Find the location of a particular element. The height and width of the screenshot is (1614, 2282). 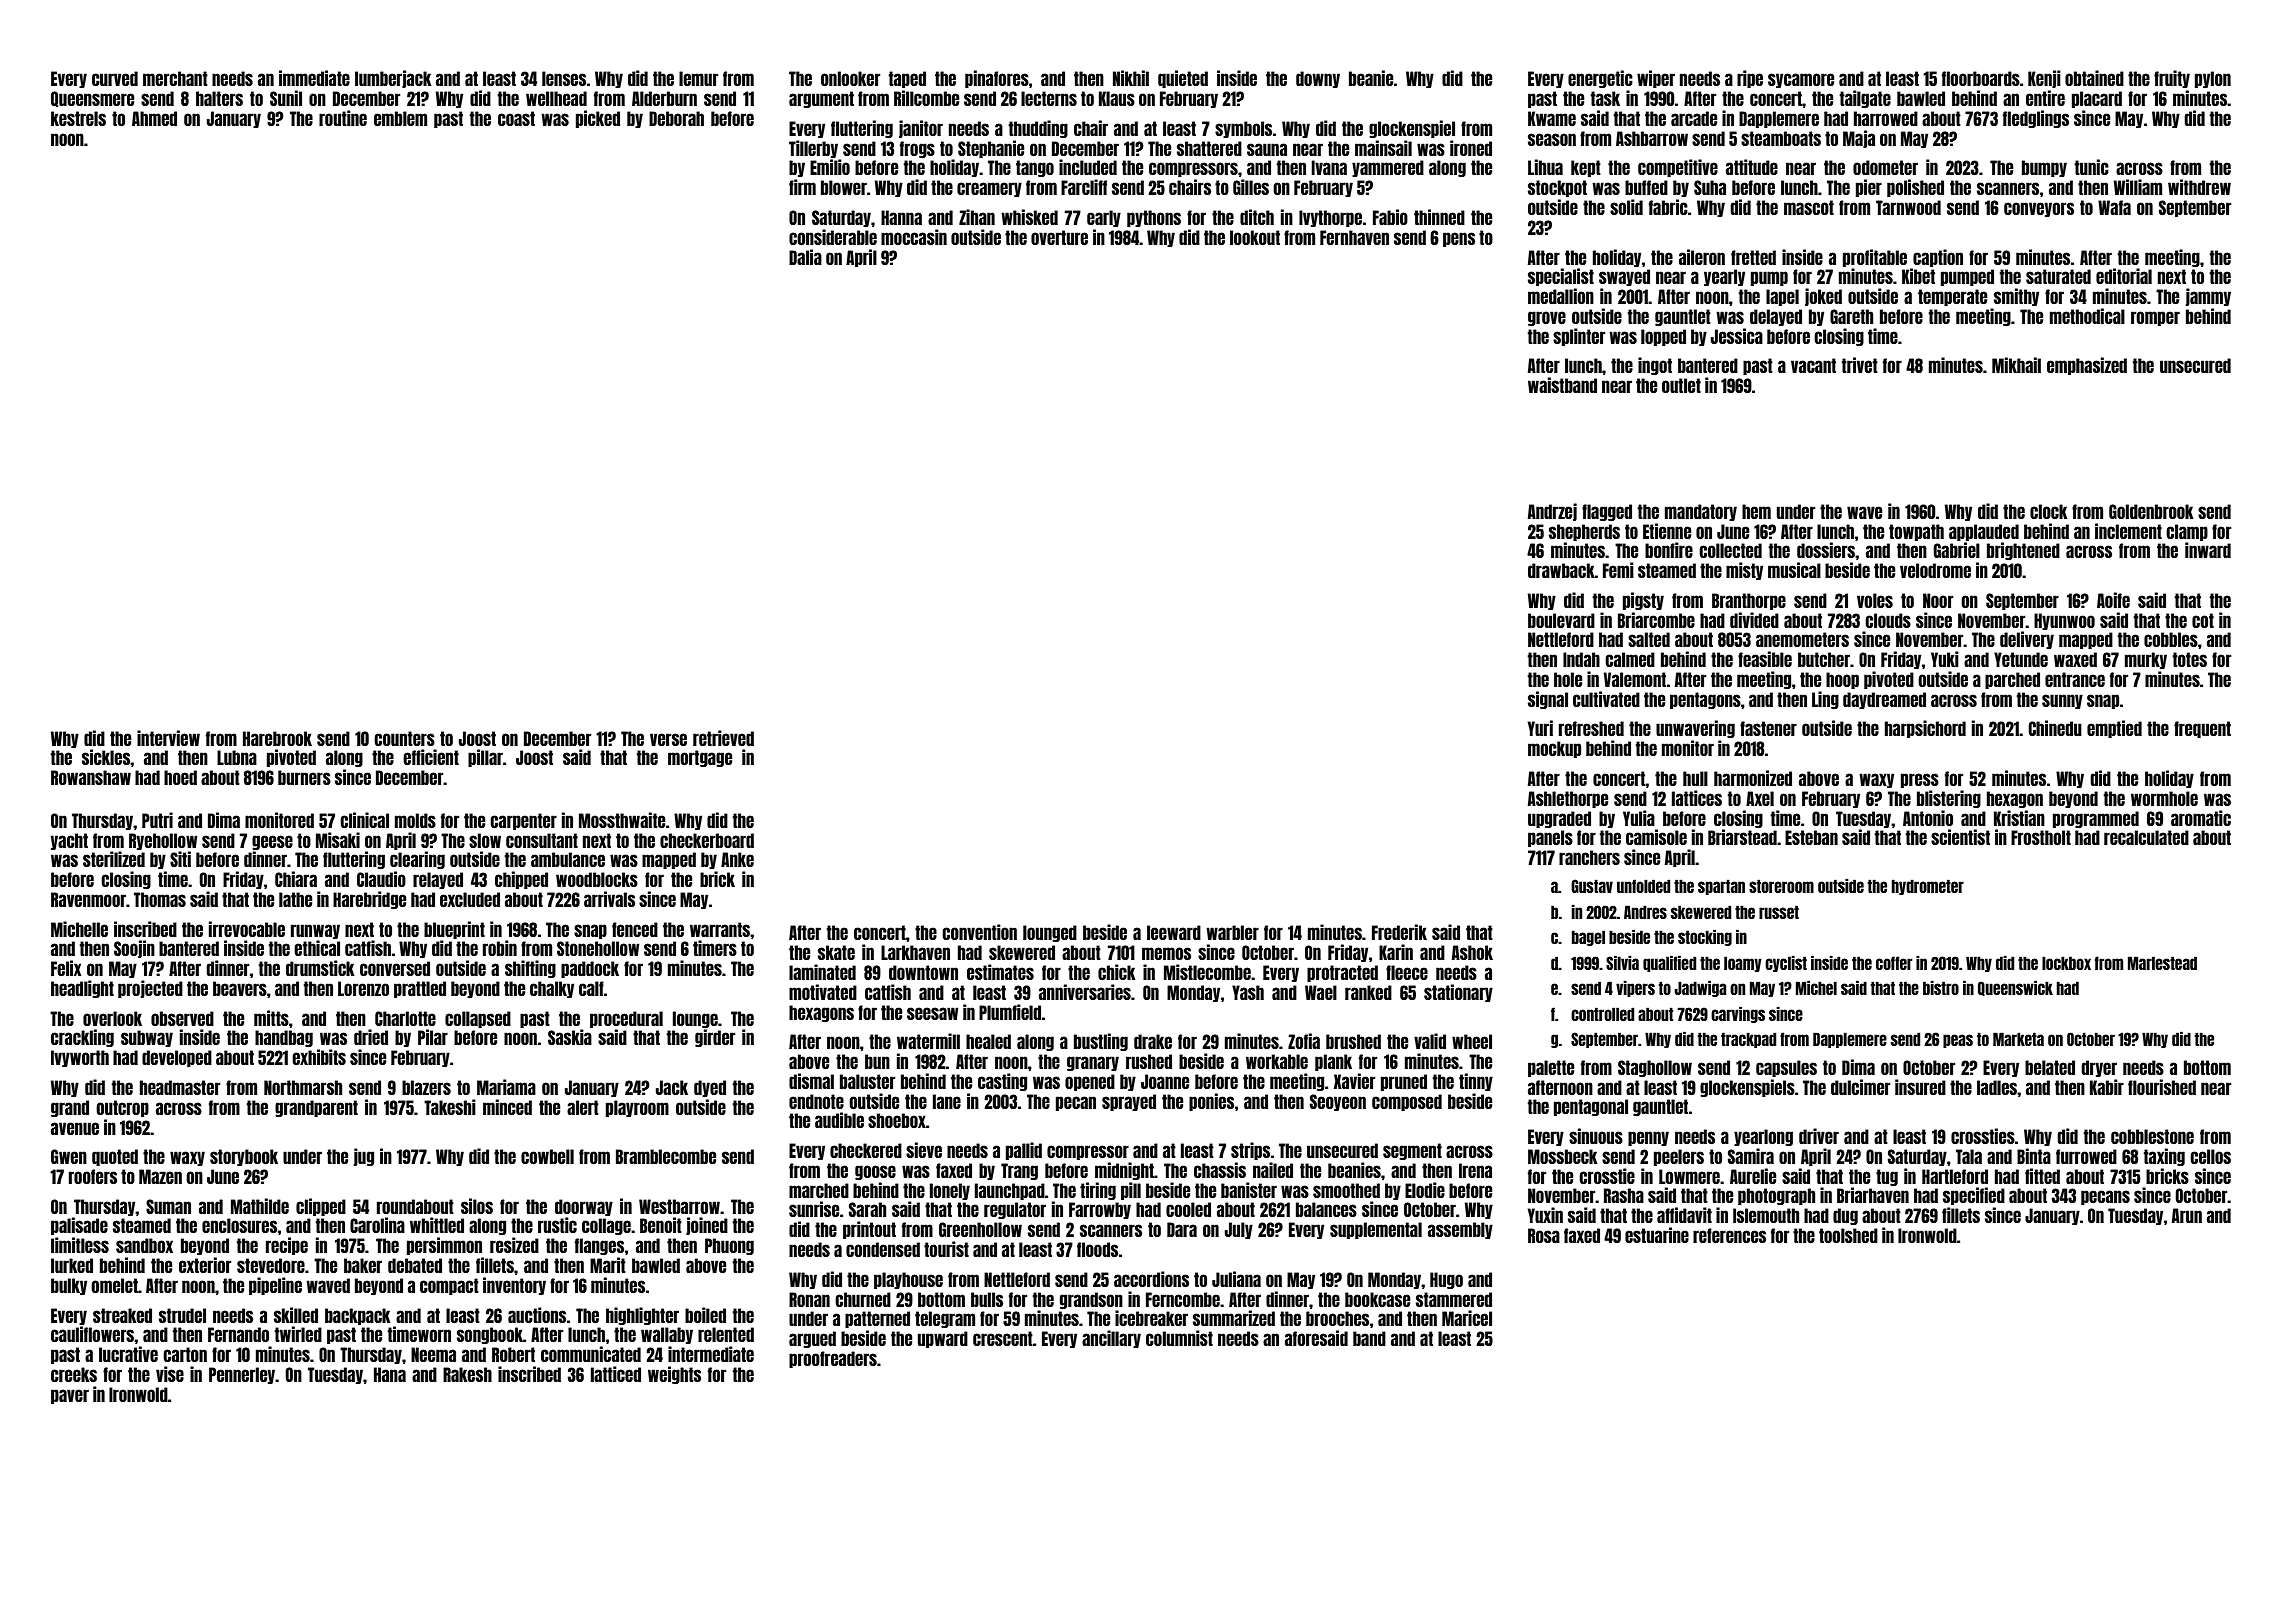

retrieved is located at coordinates (723, 738).
